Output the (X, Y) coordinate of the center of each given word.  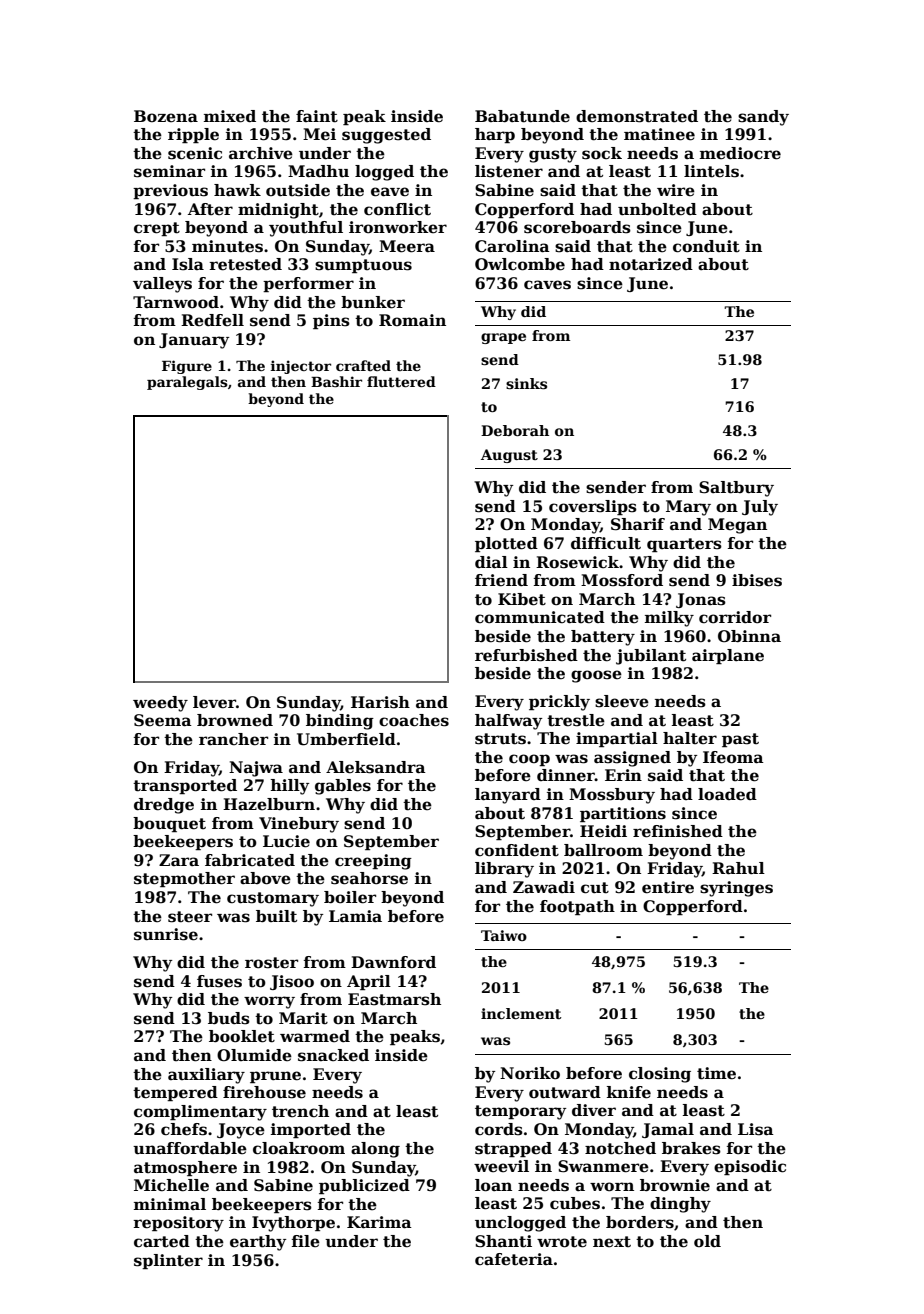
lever (214, 702)
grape (503, 338)
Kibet (522, 599)
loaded (727, 794)
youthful (306, 229)
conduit (706, 246)
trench (300, 1111)
